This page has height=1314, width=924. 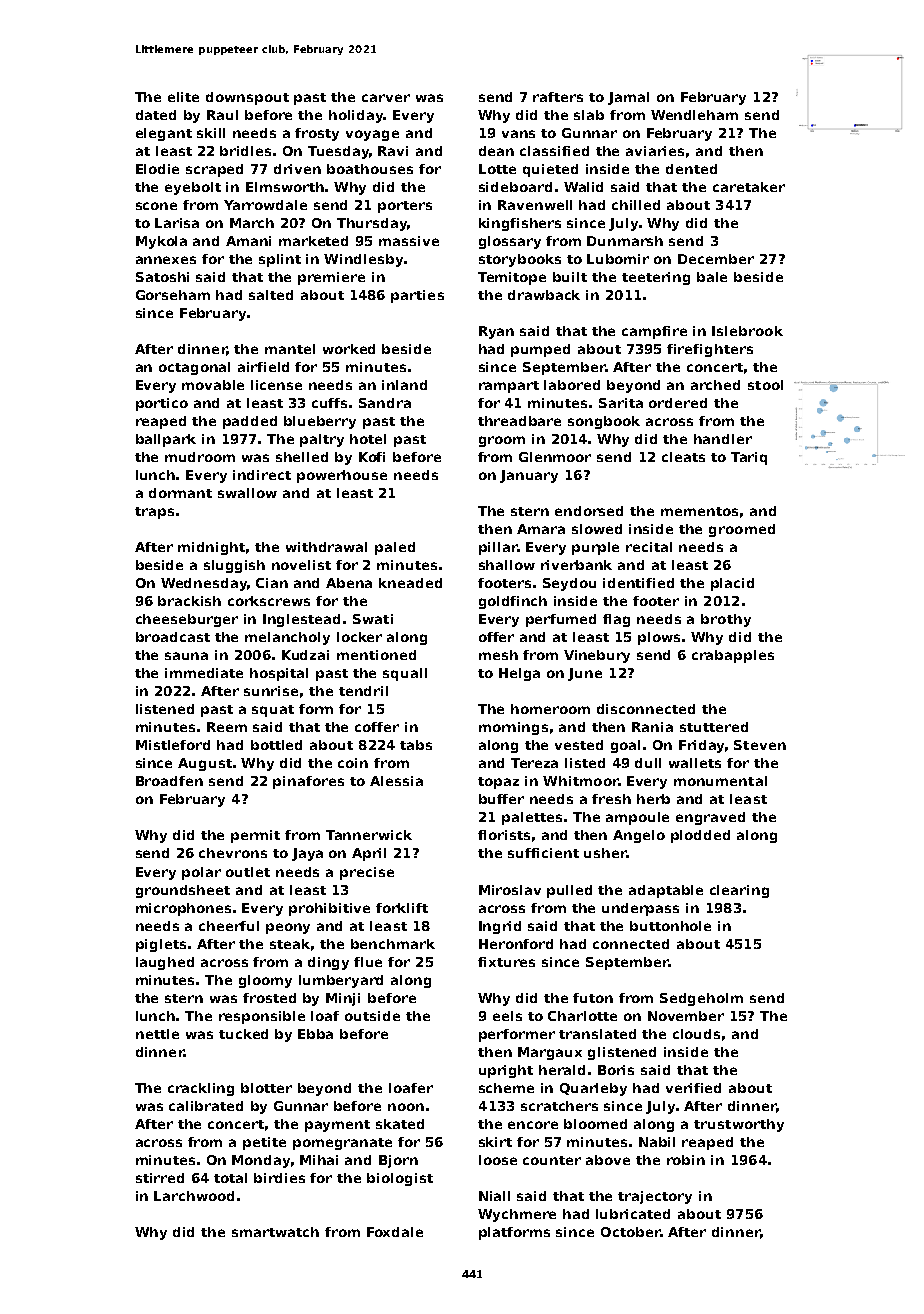 I want to click on plows, so click(x=659, y=638).
